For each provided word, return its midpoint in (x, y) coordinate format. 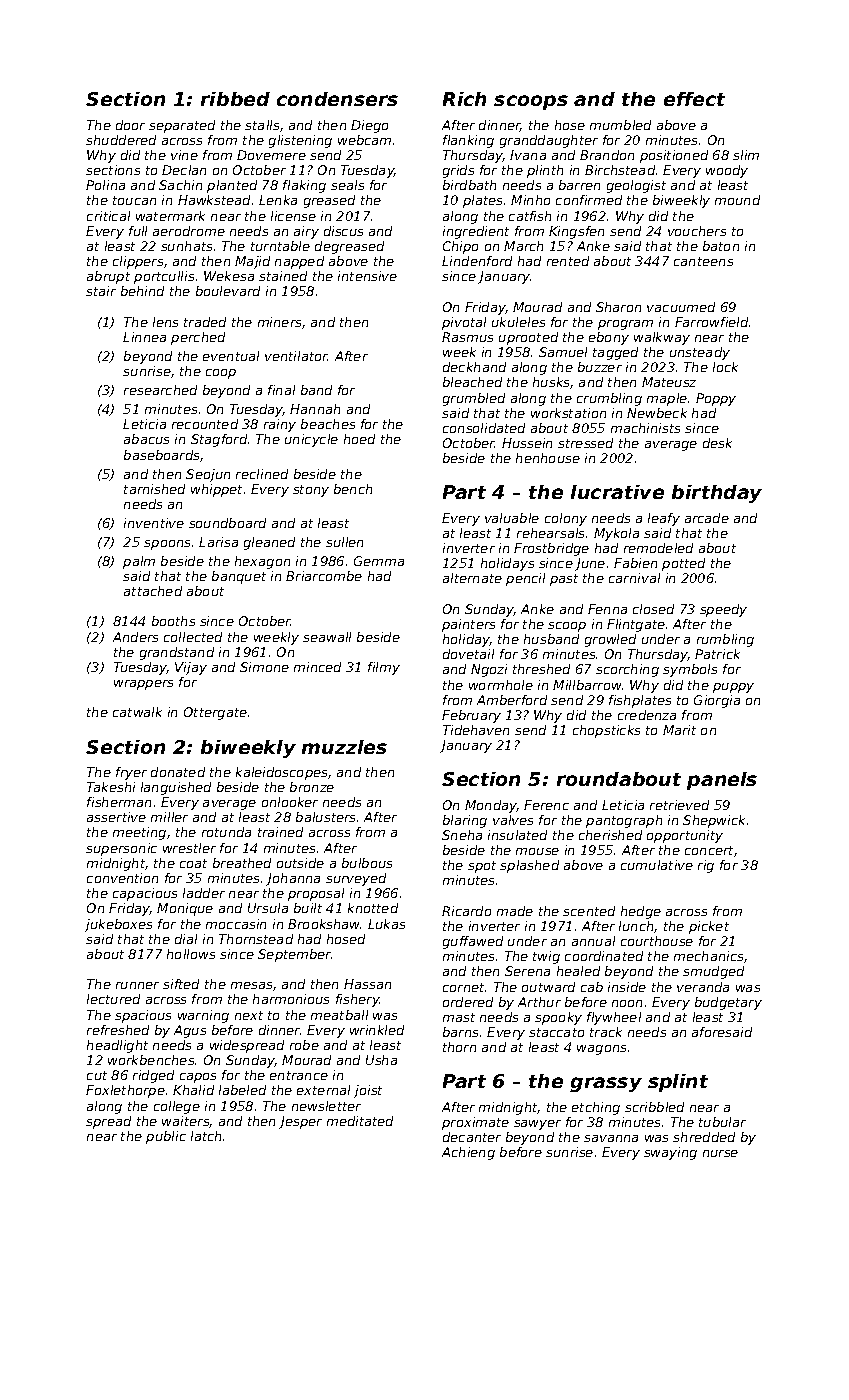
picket (709, 927)
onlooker (290, 802)
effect (694, 99)
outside (300, 863)
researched (160, 390)
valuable (512, 518)
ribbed (235, 99)
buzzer (600, 367)
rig (706, 866)
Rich (464, 99)
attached (153, 591)
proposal (316, 894)
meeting (139, 833)
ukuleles (518, 322)
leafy (664, 519)
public (166, 1137)
